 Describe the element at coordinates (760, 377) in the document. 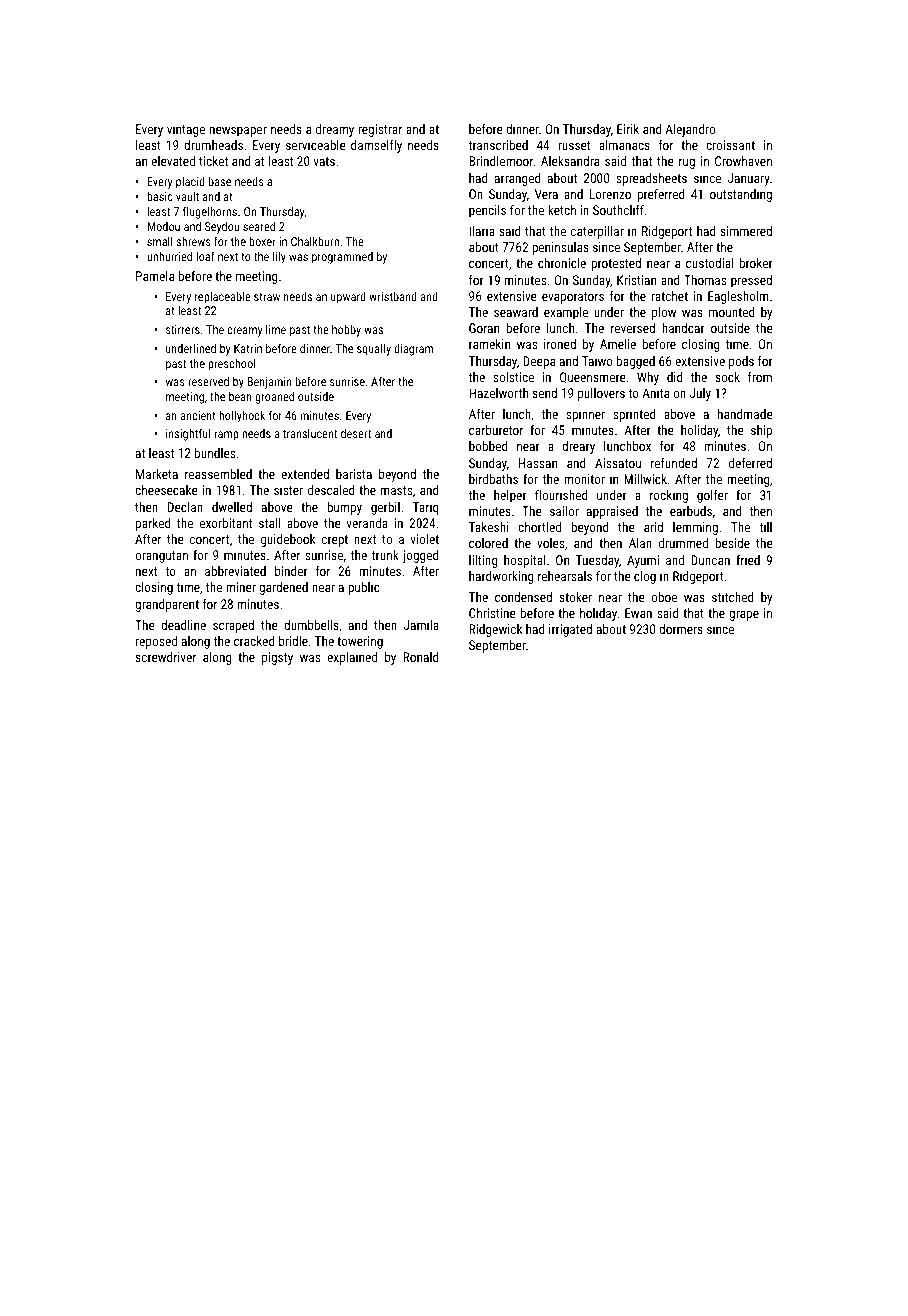

I see `from` at that location.
